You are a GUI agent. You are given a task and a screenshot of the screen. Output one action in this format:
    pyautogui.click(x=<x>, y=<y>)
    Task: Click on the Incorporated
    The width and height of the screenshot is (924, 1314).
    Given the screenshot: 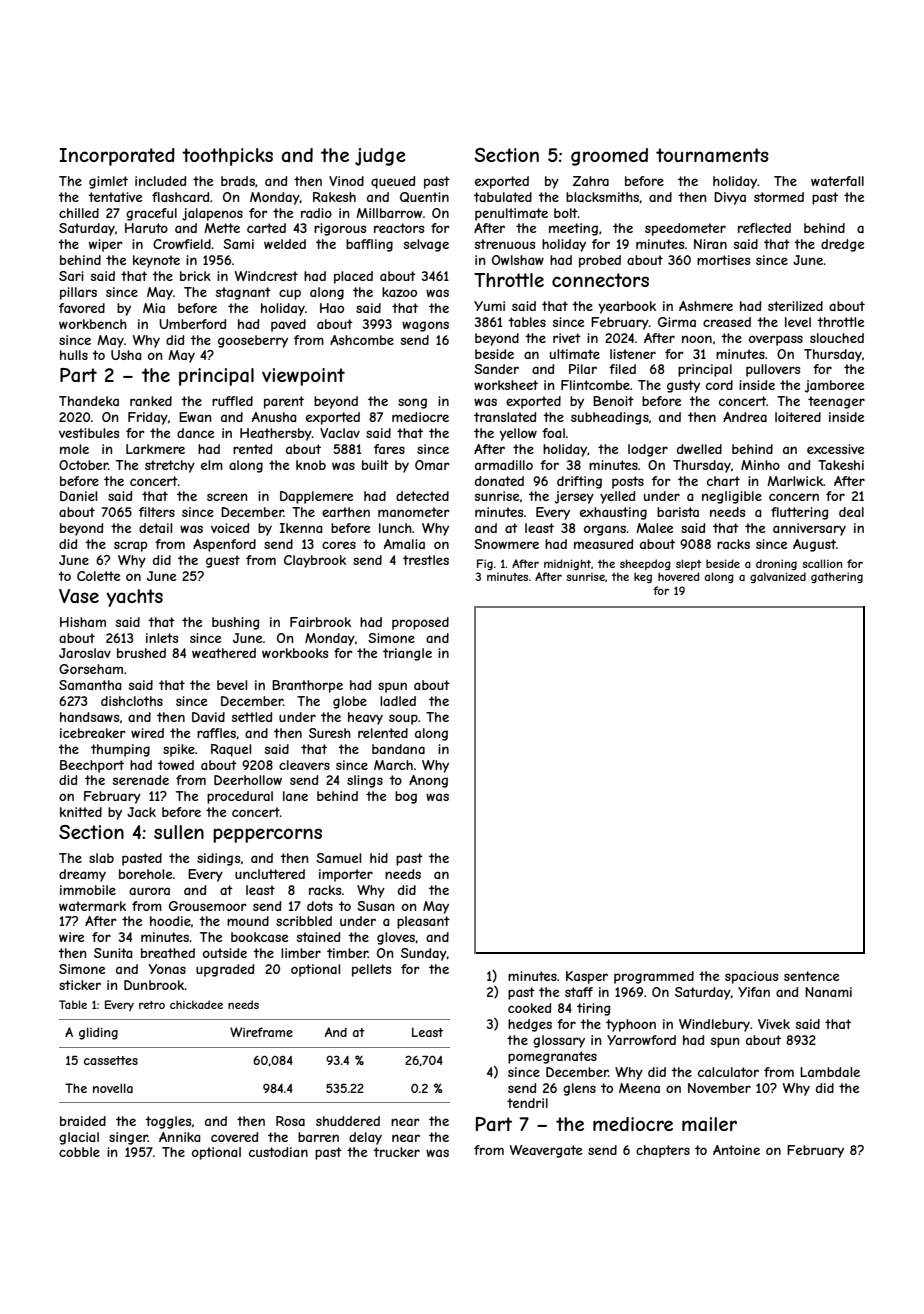 What is the action you would take?
    pyautogui.click(x=117, y=157)
